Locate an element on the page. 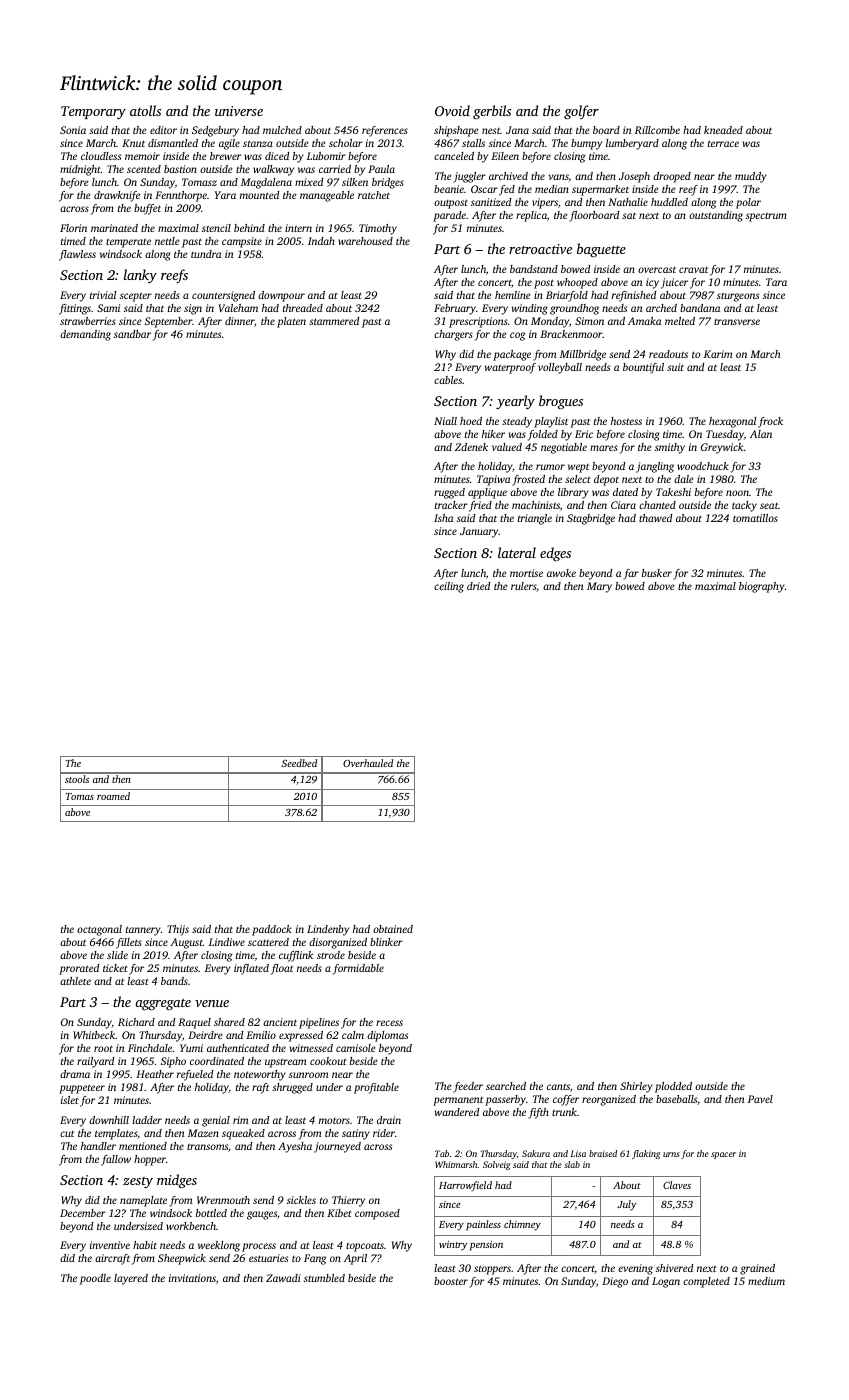 The height and width of the page is (1400, 849). references is located at coordinates (385, 131).
